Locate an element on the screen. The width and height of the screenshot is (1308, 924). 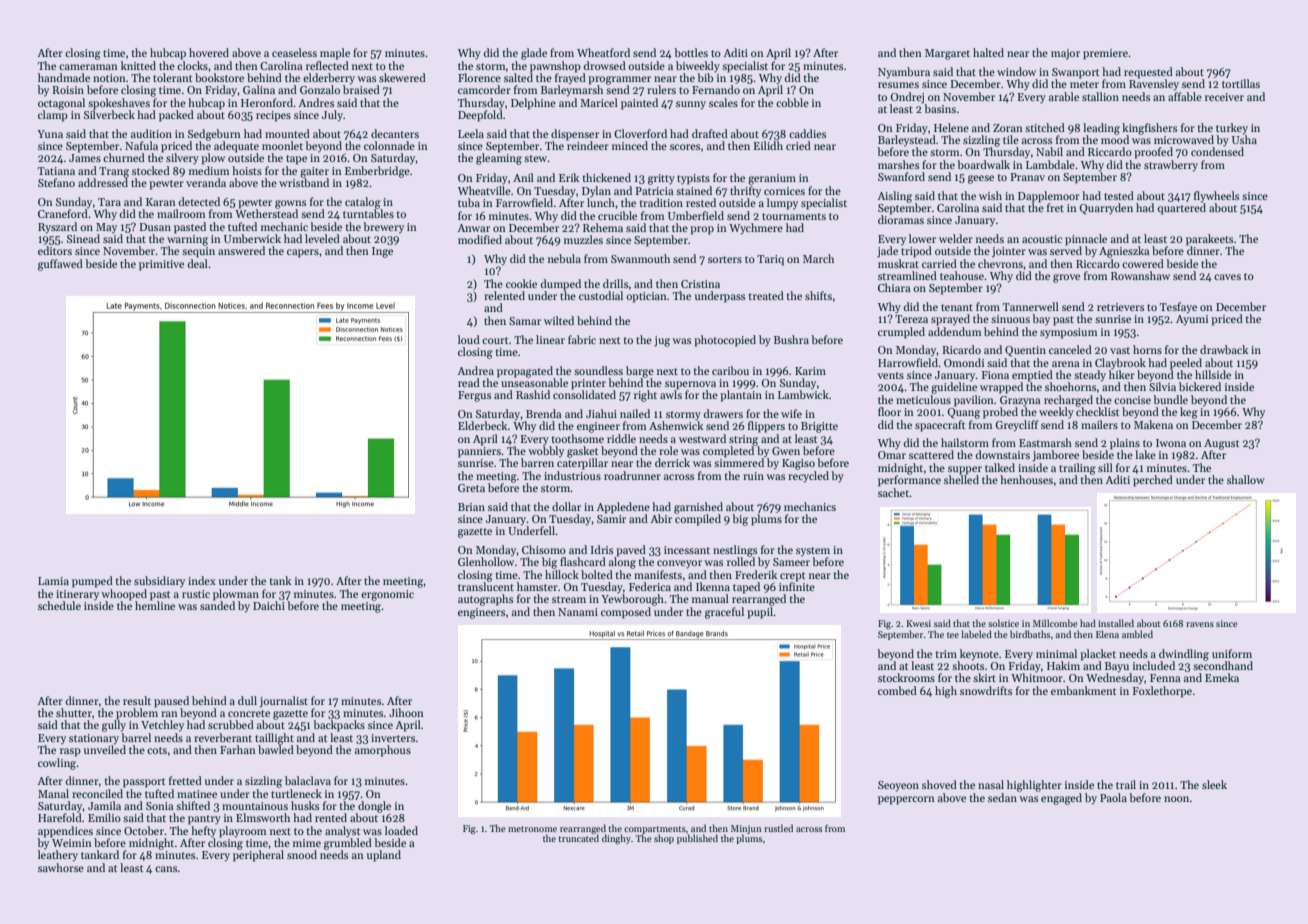
drills is located at coordinates (615, 283).
